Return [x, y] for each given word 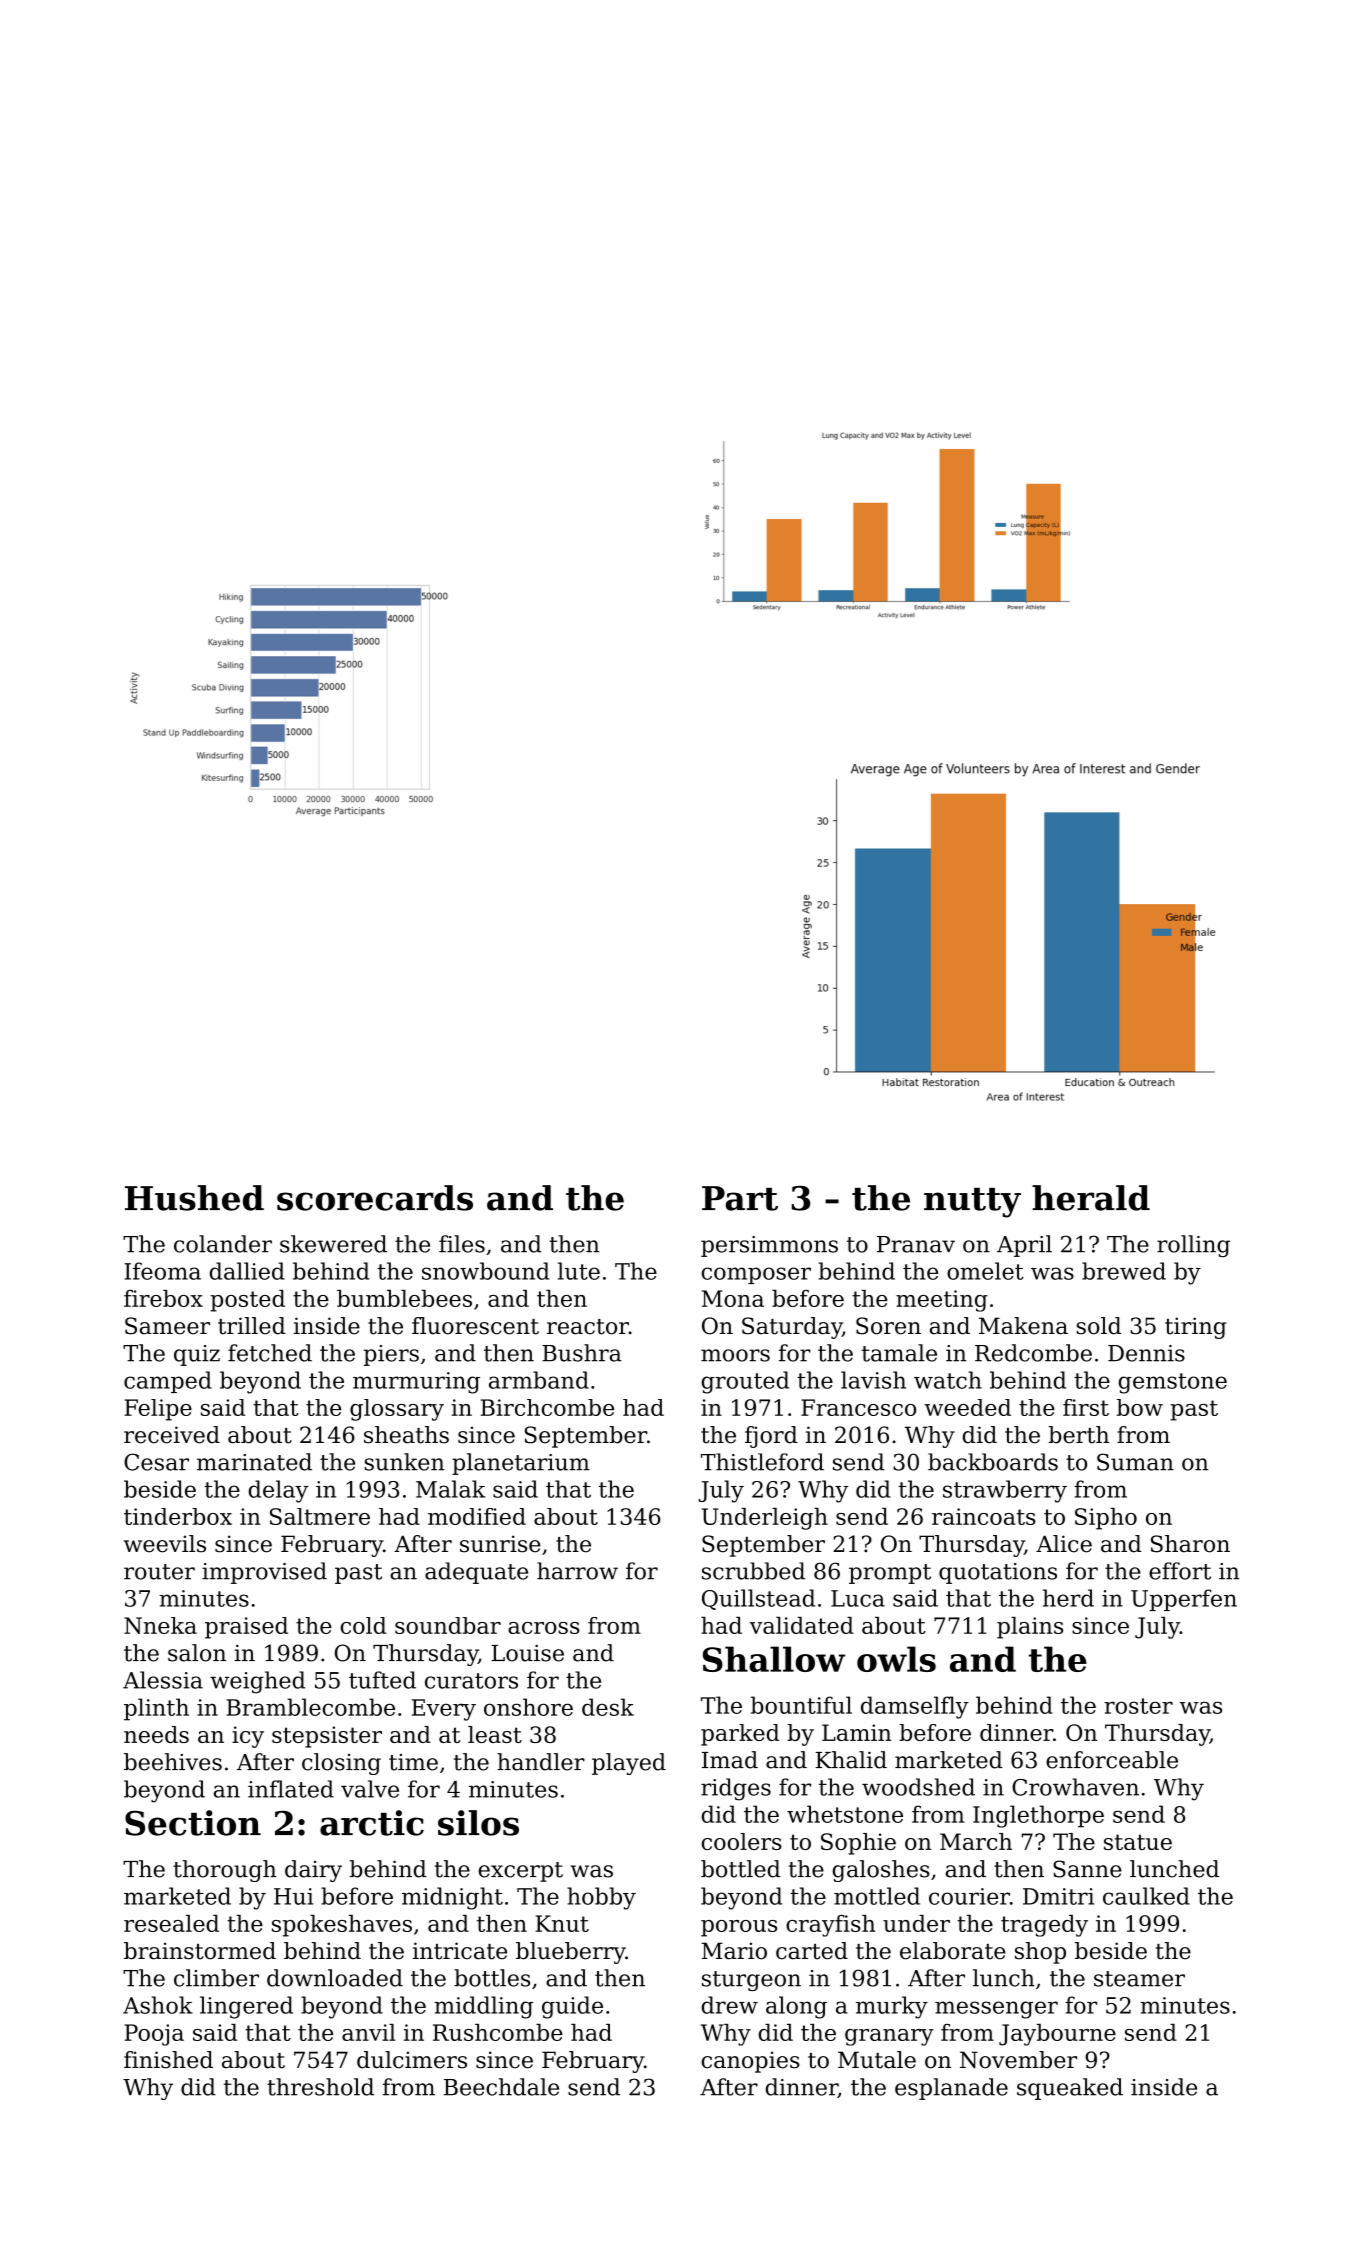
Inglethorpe [1038, 1816]
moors [735, 1355]
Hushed [194, 1198]
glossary [397, 1410]
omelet [985, 1271]
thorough [225, 1871]
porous [739, 1928]
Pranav [916, 1244]
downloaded [335, 1978]
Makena [1023, 1326]
